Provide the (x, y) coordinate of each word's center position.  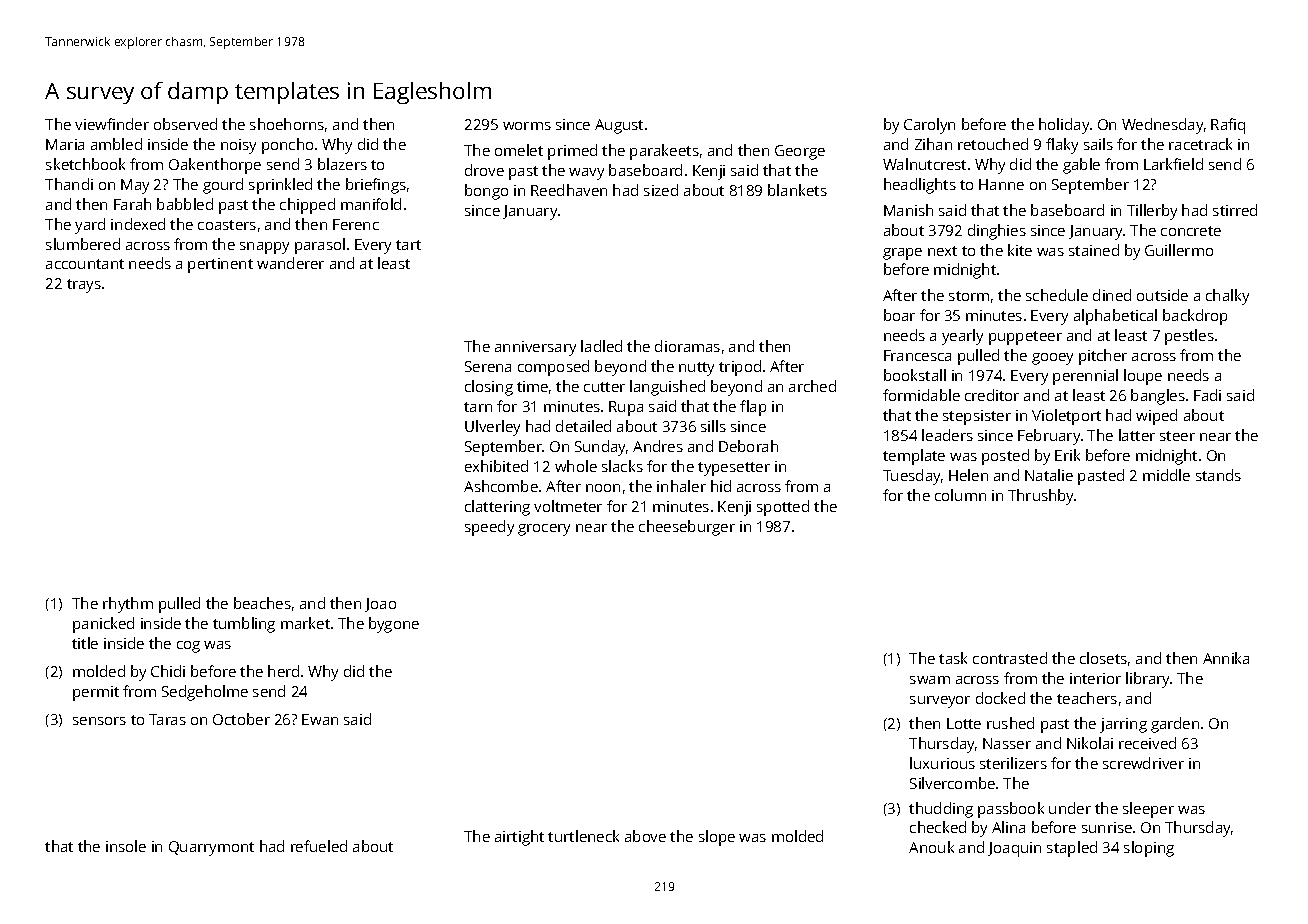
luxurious (942, 763)
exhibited (496, 466)
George (800, 152)
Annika (1226, 658)
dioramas (687, 346)
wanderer (290, 263)
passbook (1011, 810)
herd (283, 671)
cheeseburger (687, 528)
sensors (99, 721)
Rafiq (1228, 126)
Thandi (69, 184)
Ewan (320, 719)
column (960, 495)
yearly (962, 337)
